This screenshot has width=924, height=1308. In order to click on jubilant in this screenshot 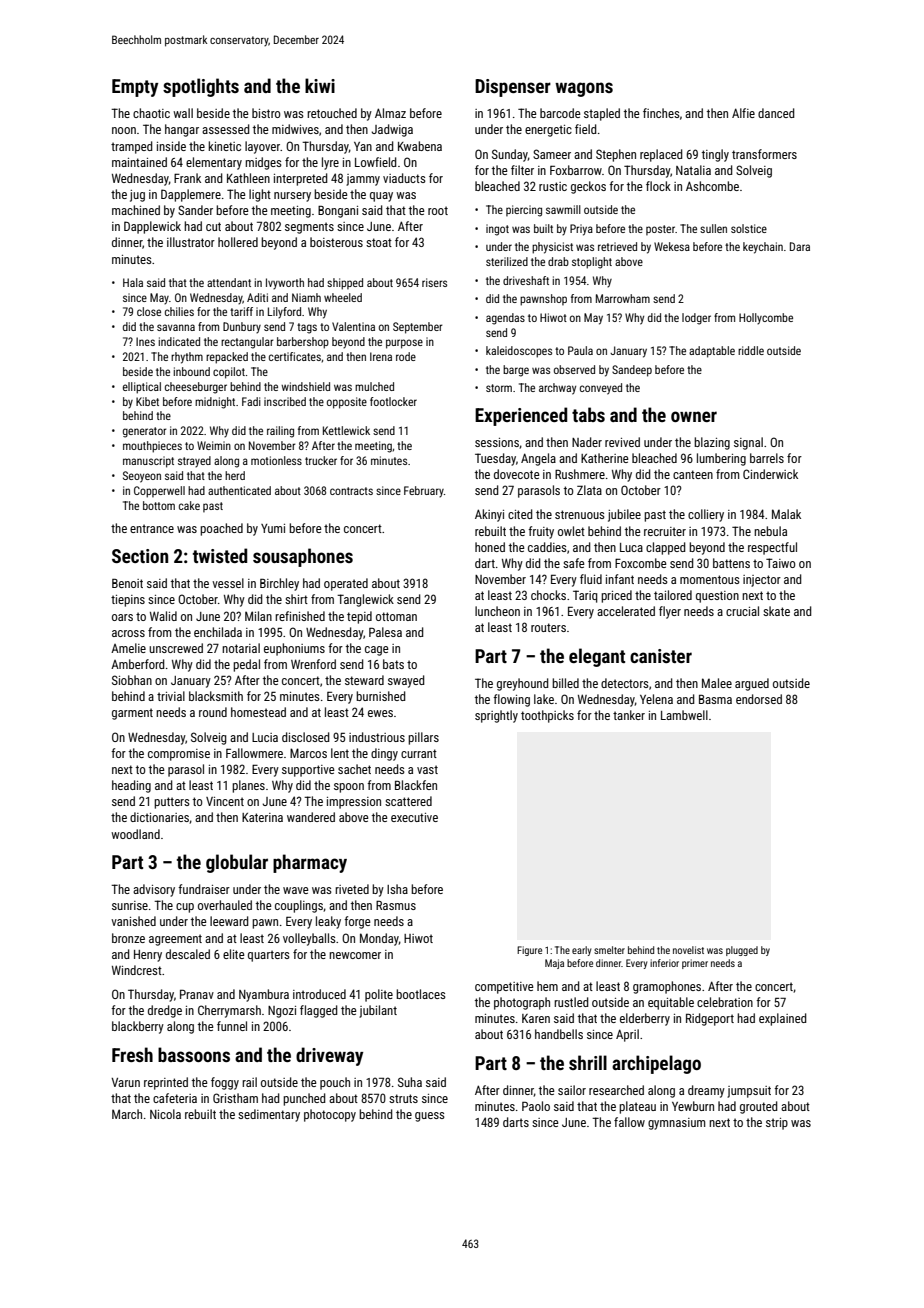, I will do `click(378, 1011)`.
